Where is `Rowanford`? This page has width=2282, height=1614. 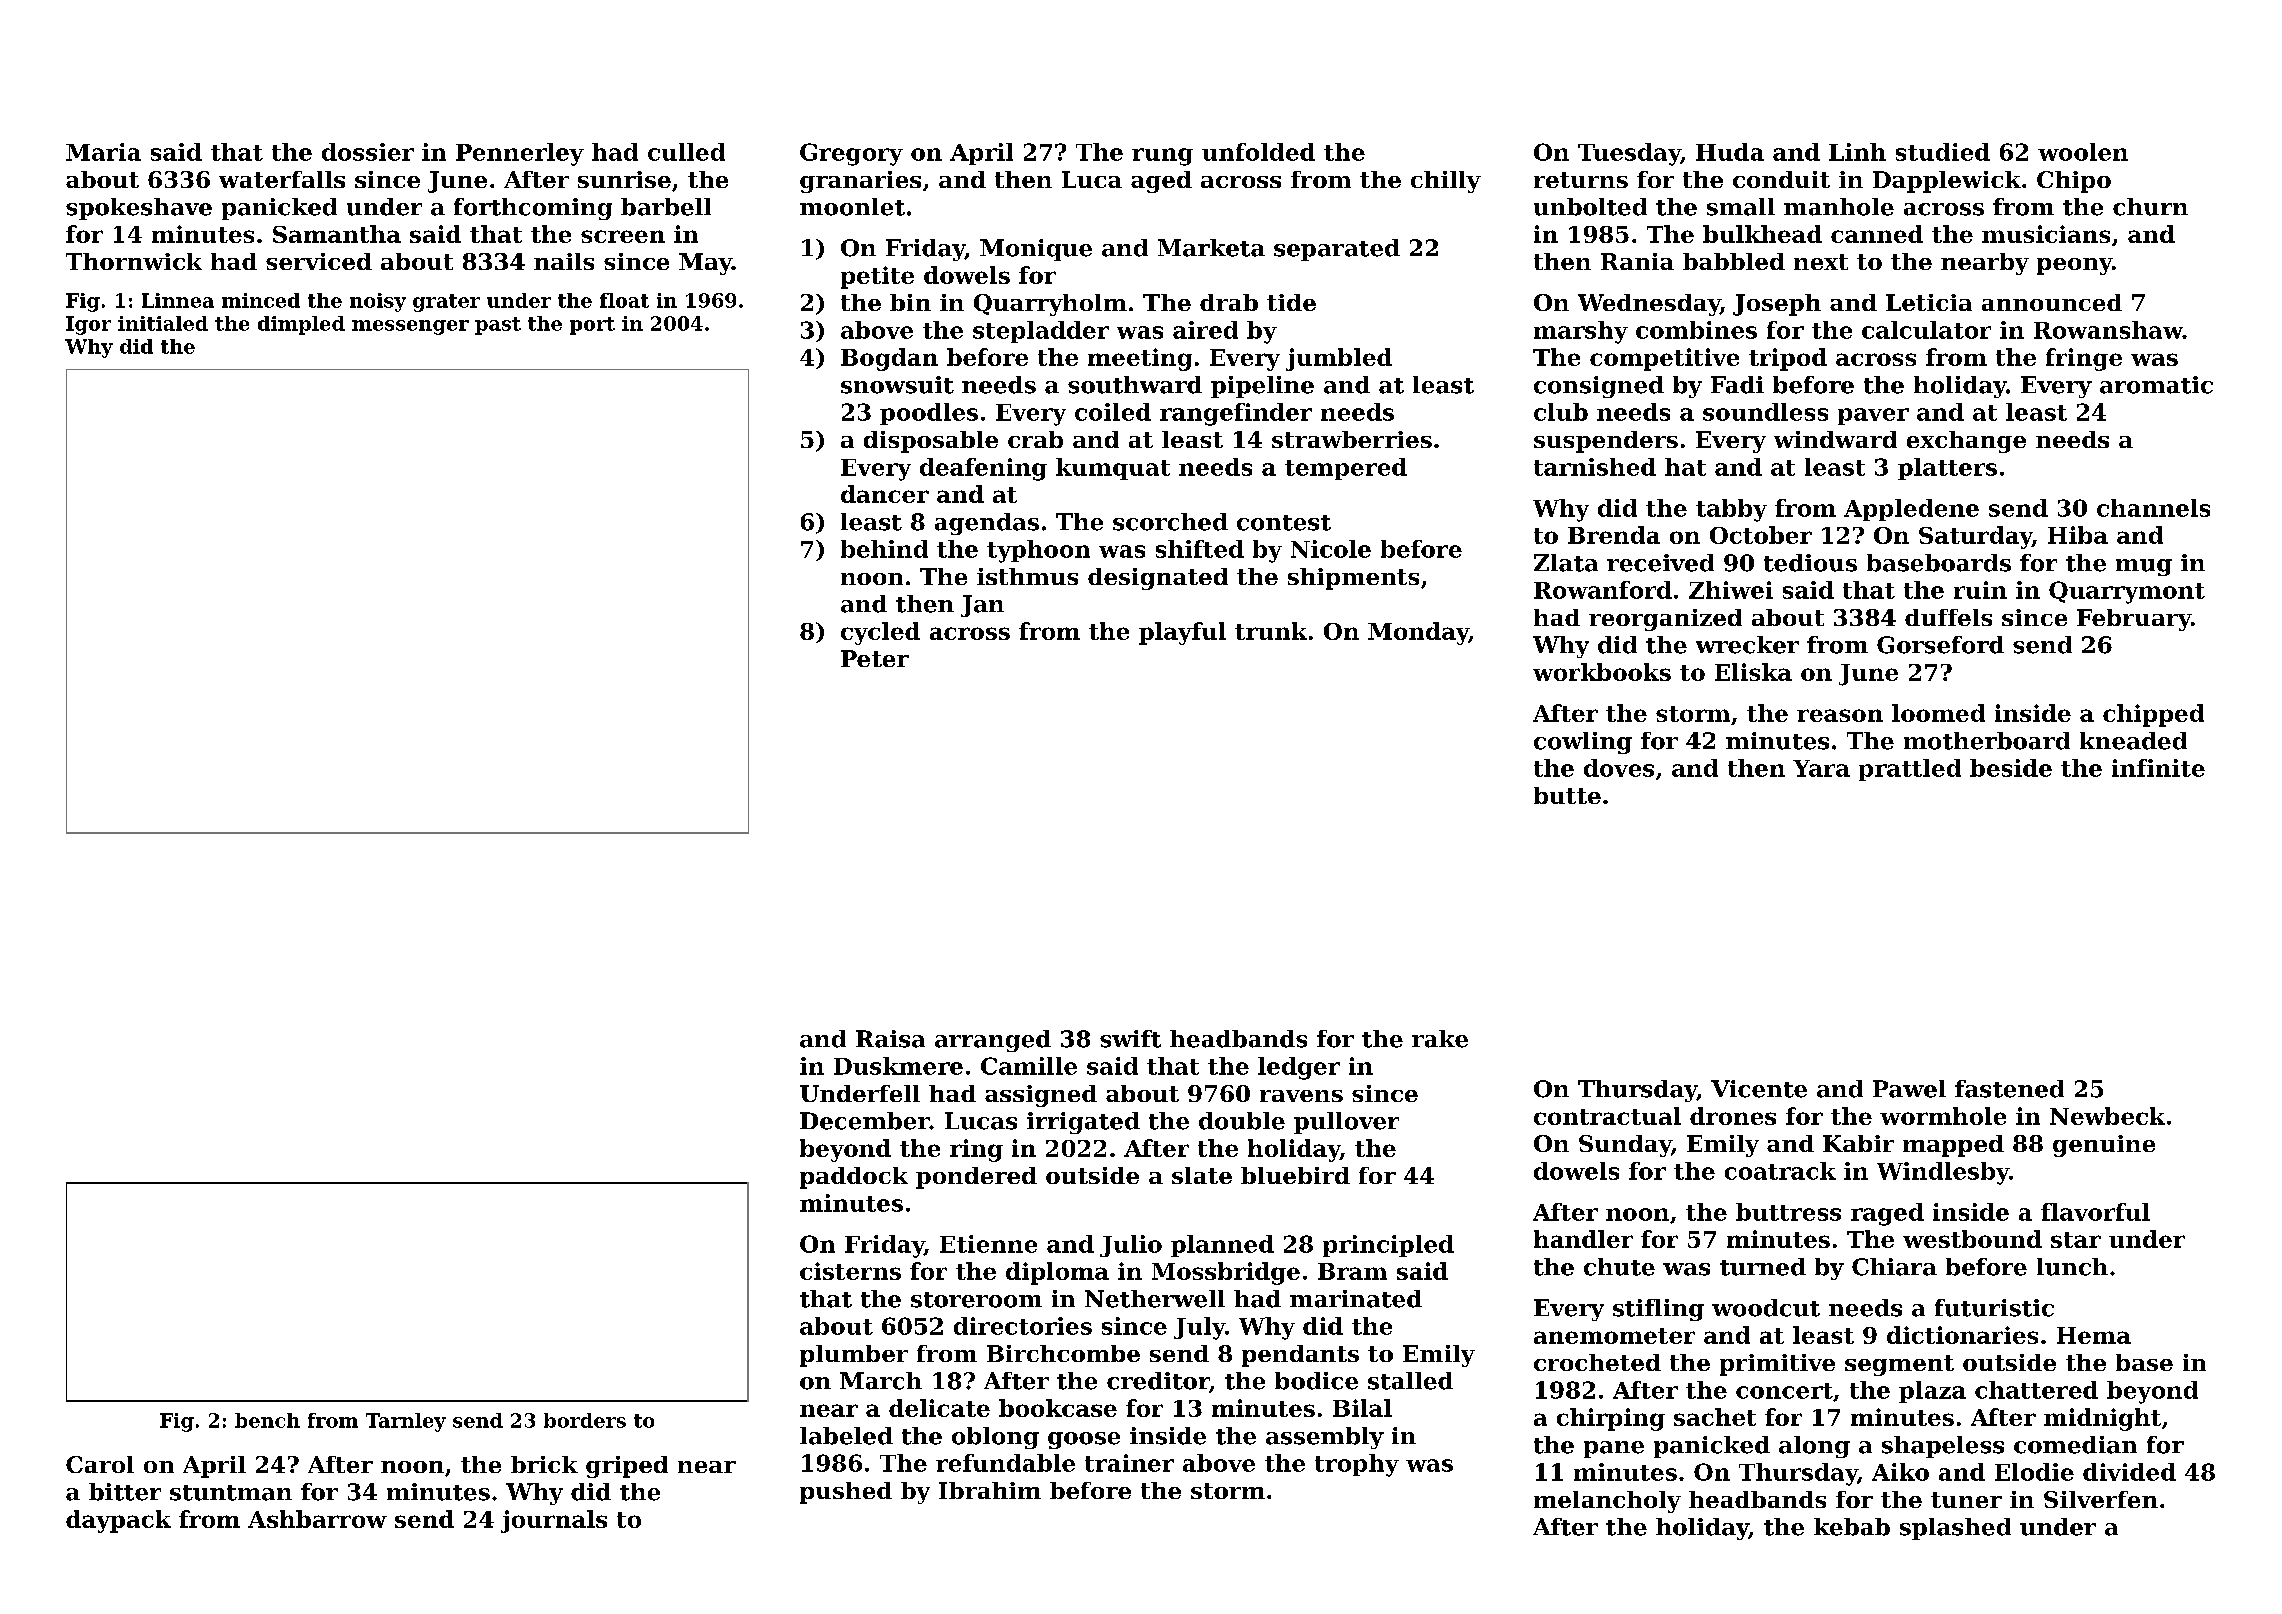
Rowanford is located at coordinates (1603, 590).
